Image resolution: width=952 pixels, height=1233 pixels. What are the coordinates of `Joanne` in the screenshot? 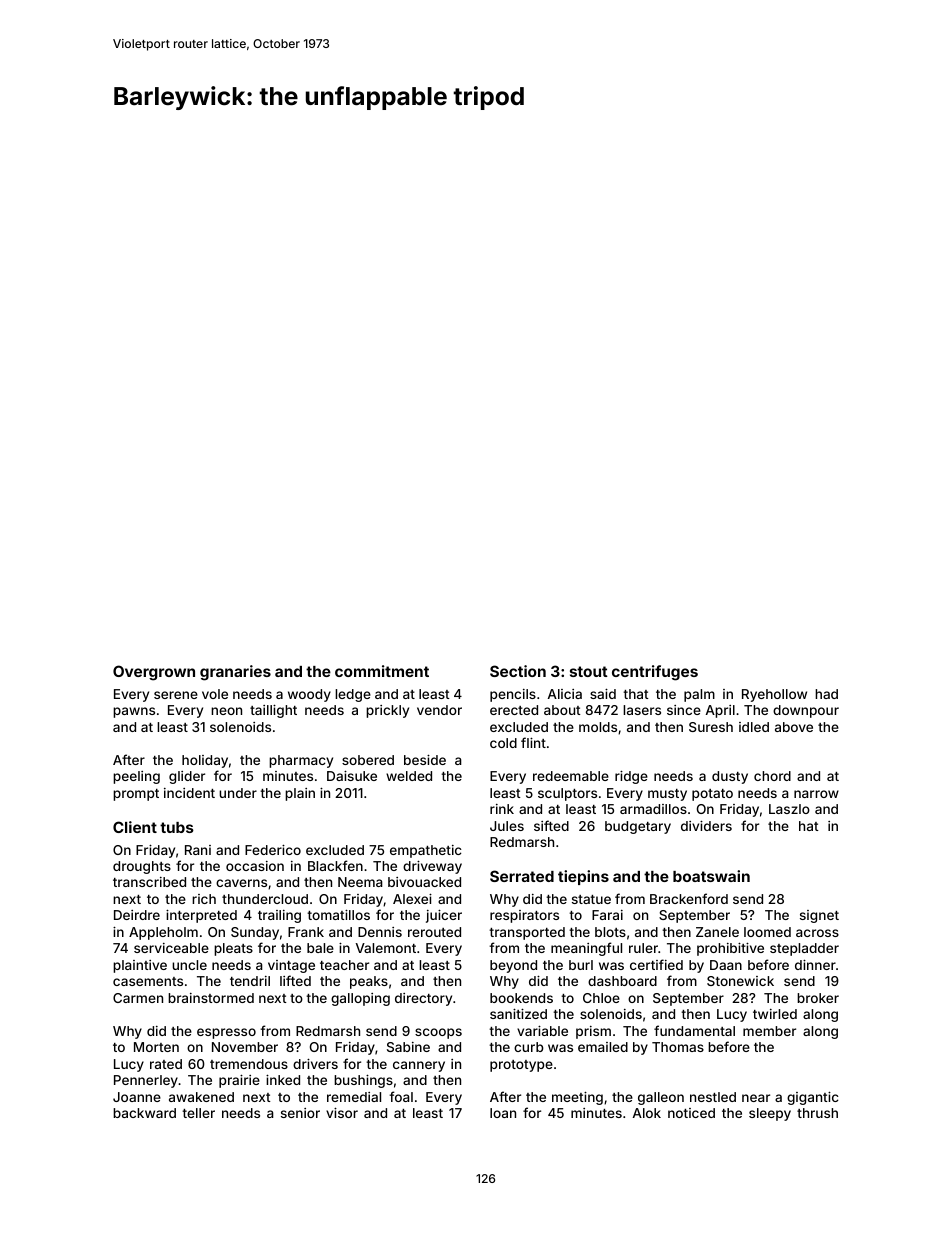 It's located at (137, 1097).
